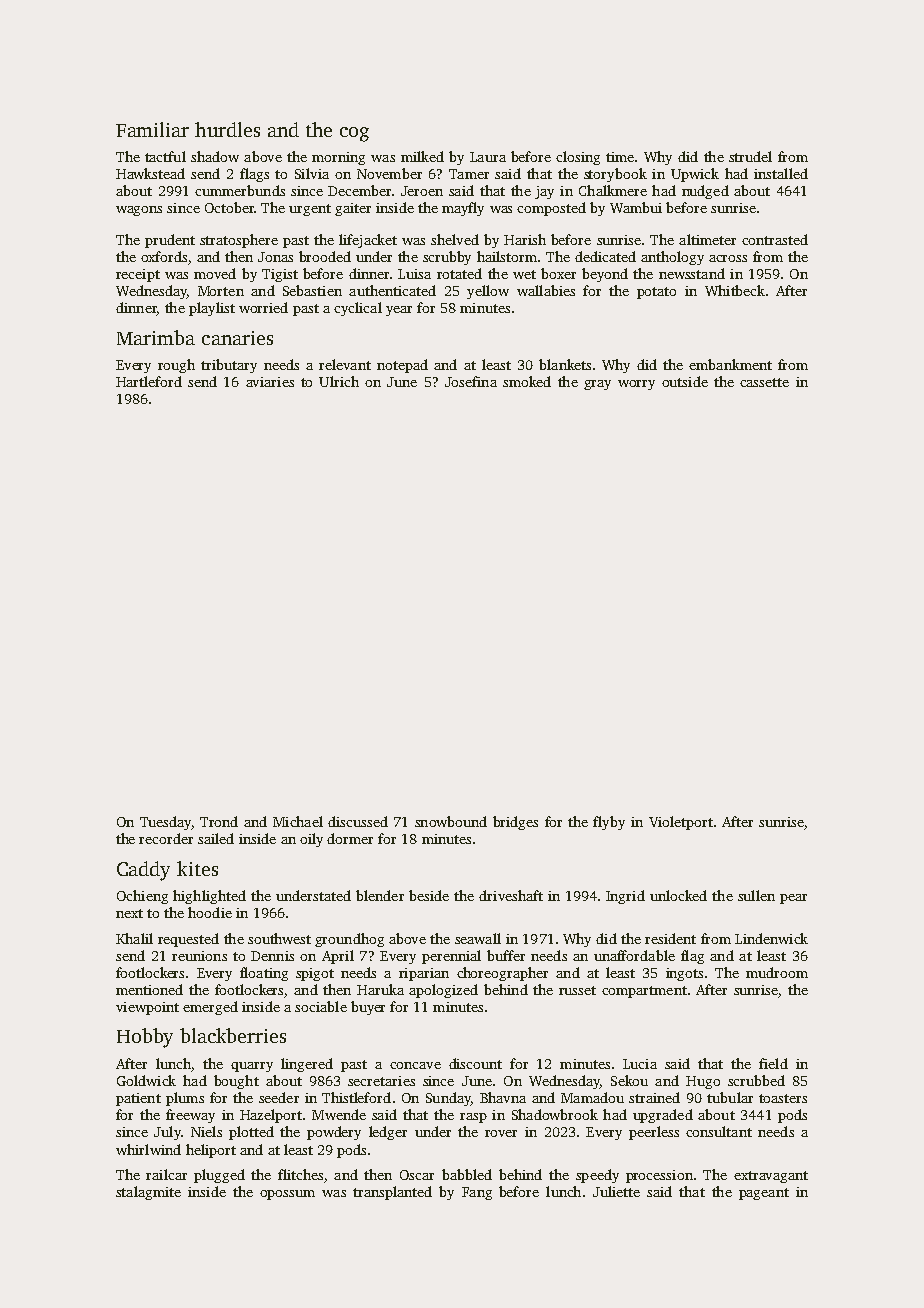 This page has width=924, height=1308. Describe the element at coordinates (592, 1097) in the page. I see `Mamadou` at that location.
